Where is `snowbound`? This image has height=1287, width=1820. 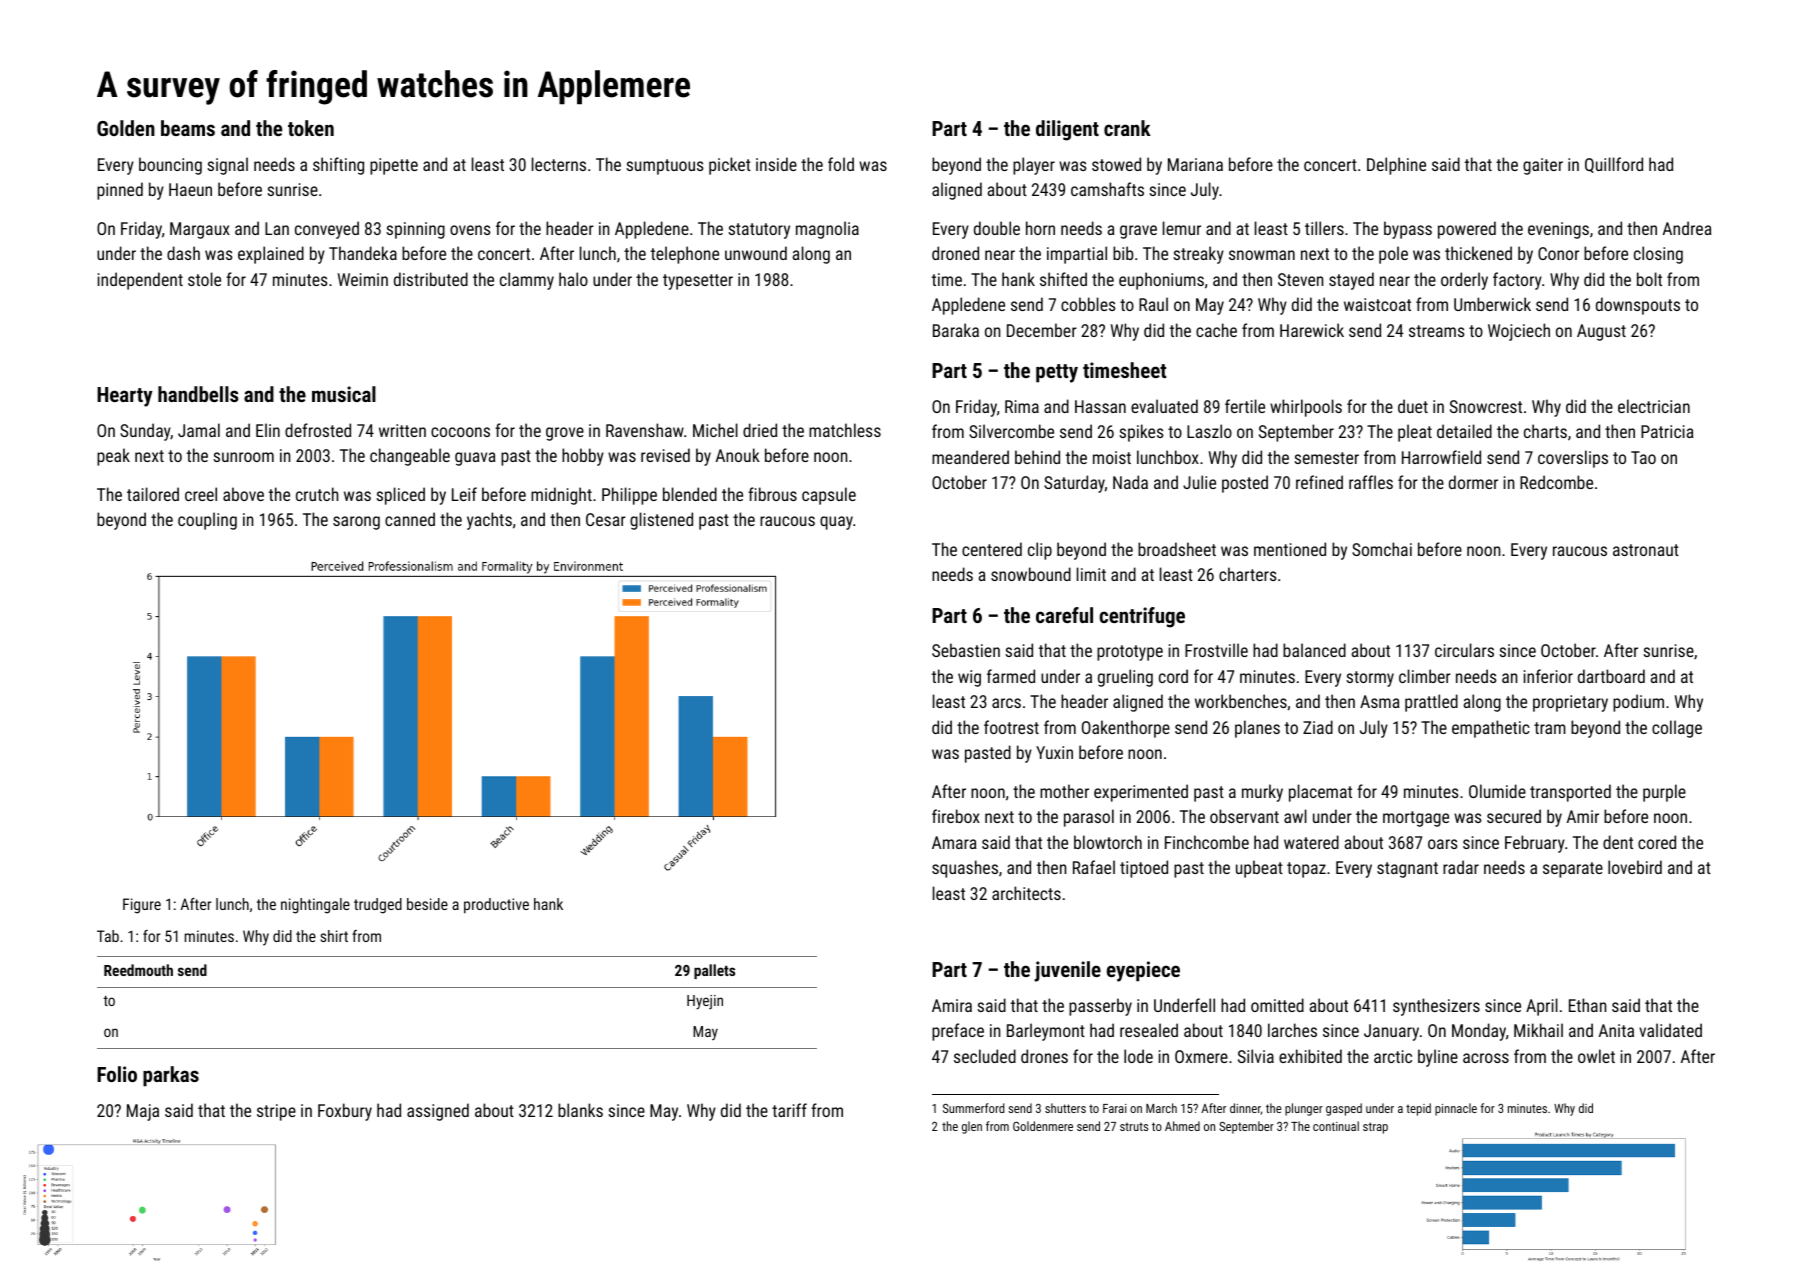
snowbound is located at coordinates (1031, 574).
